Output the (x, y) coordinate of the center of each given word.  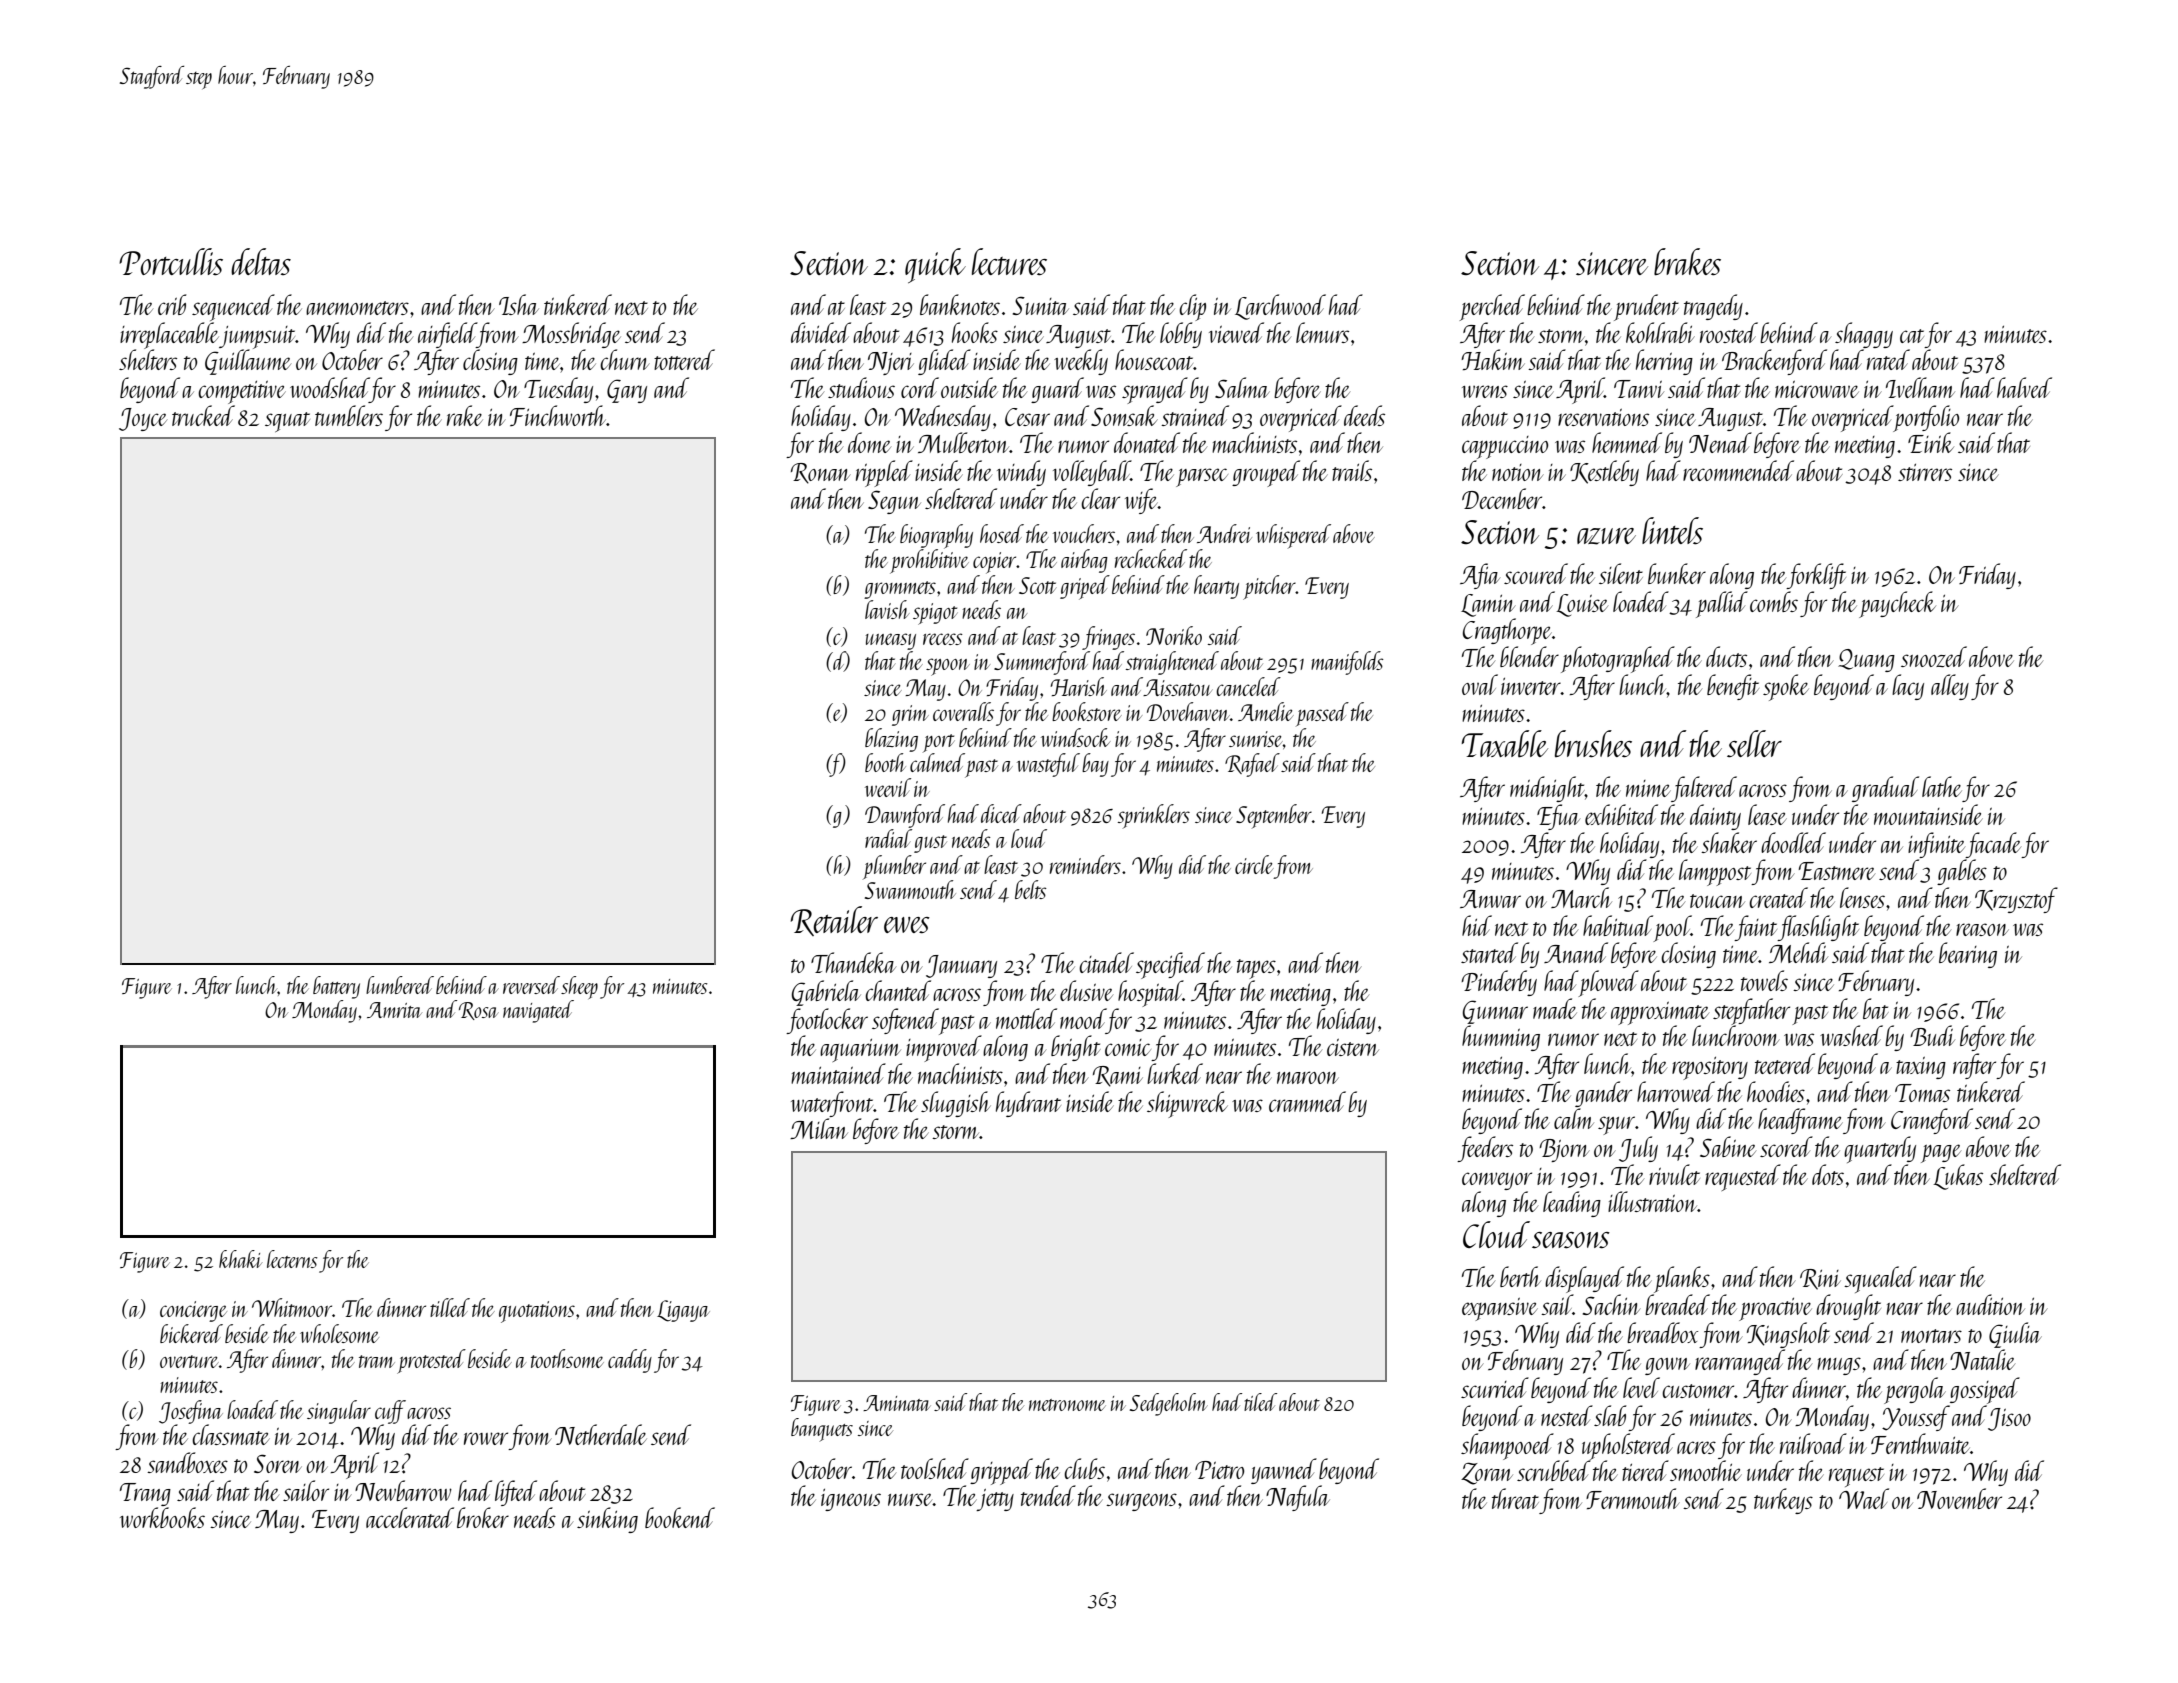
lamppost (1715, 872)
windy (1021, 473)
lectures (1009, 262)
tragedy (1713, 307)
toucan (1717, 901)
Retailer (834, 921)
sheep (579, 987)
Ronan (821, 473)
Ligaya (683, 1311)
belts (1031, 889)
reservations (1603, 417)
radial (888, 838)
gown (1667, 1366)
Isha (519, 304)
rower (486, 1438)
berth (1520, 1276)
